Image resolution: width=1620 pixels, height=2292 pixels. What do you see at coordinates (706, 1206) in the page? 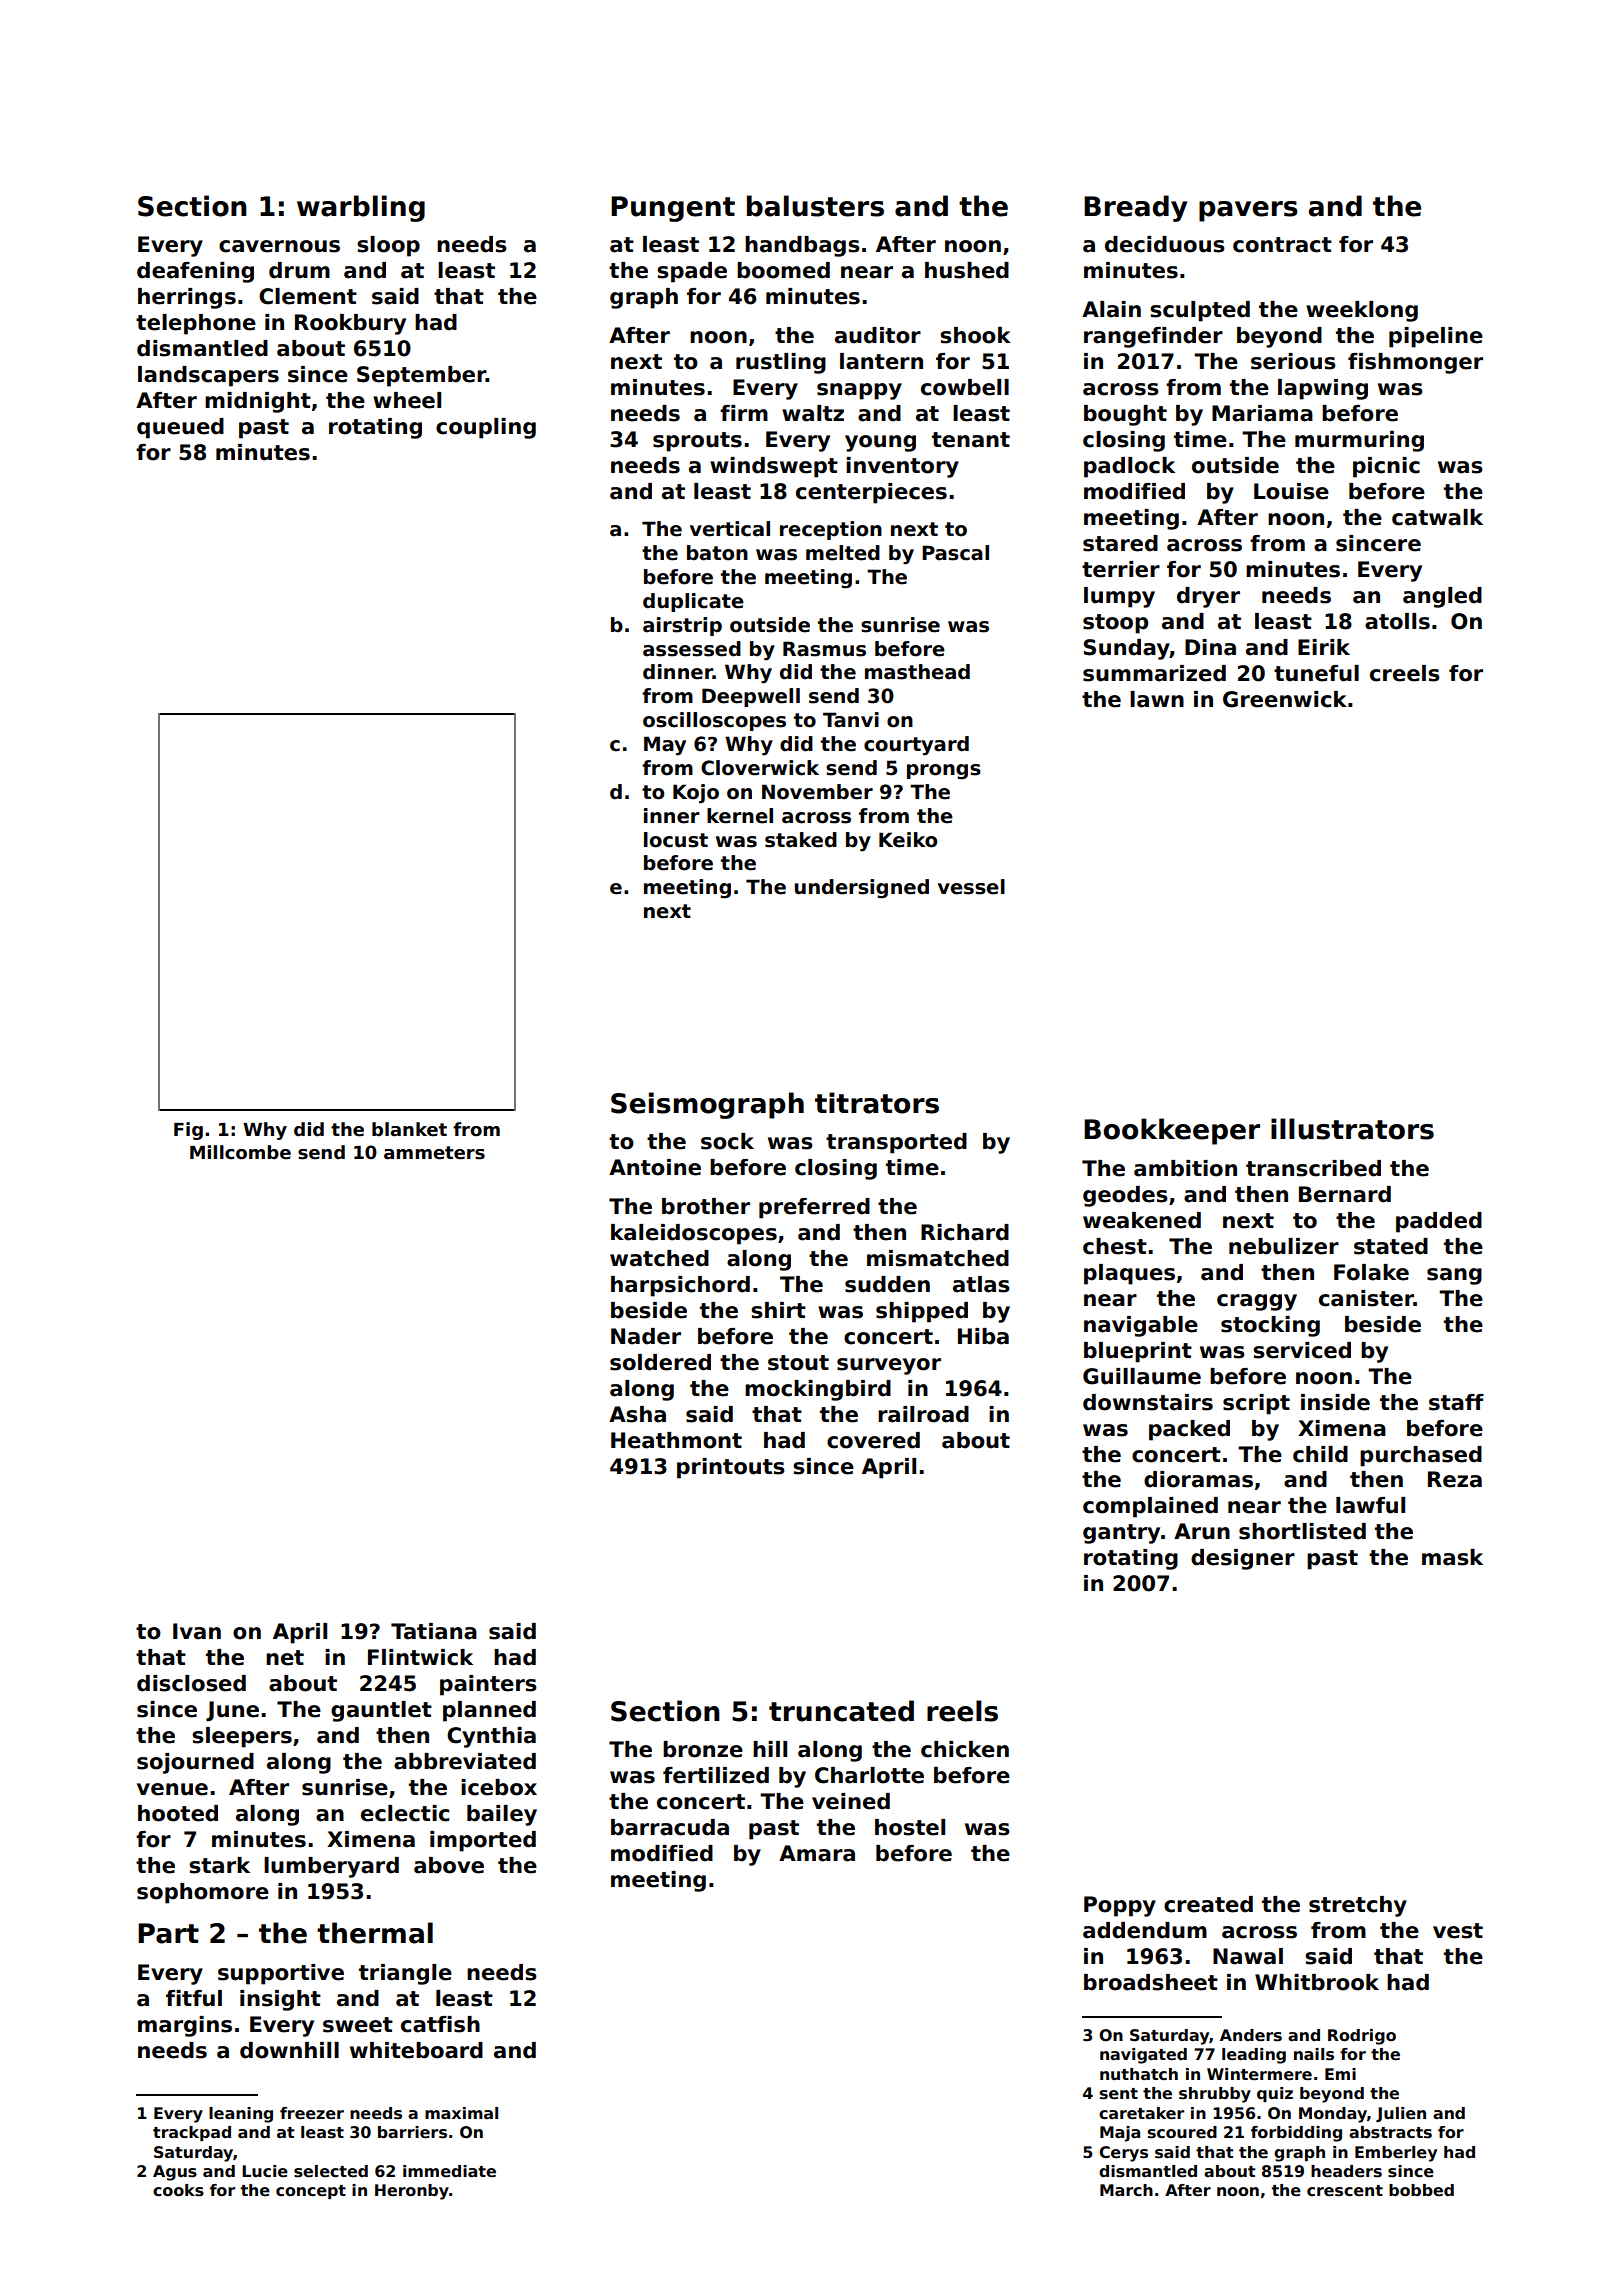
I see `brother` at bounding box center [706, 1206].
